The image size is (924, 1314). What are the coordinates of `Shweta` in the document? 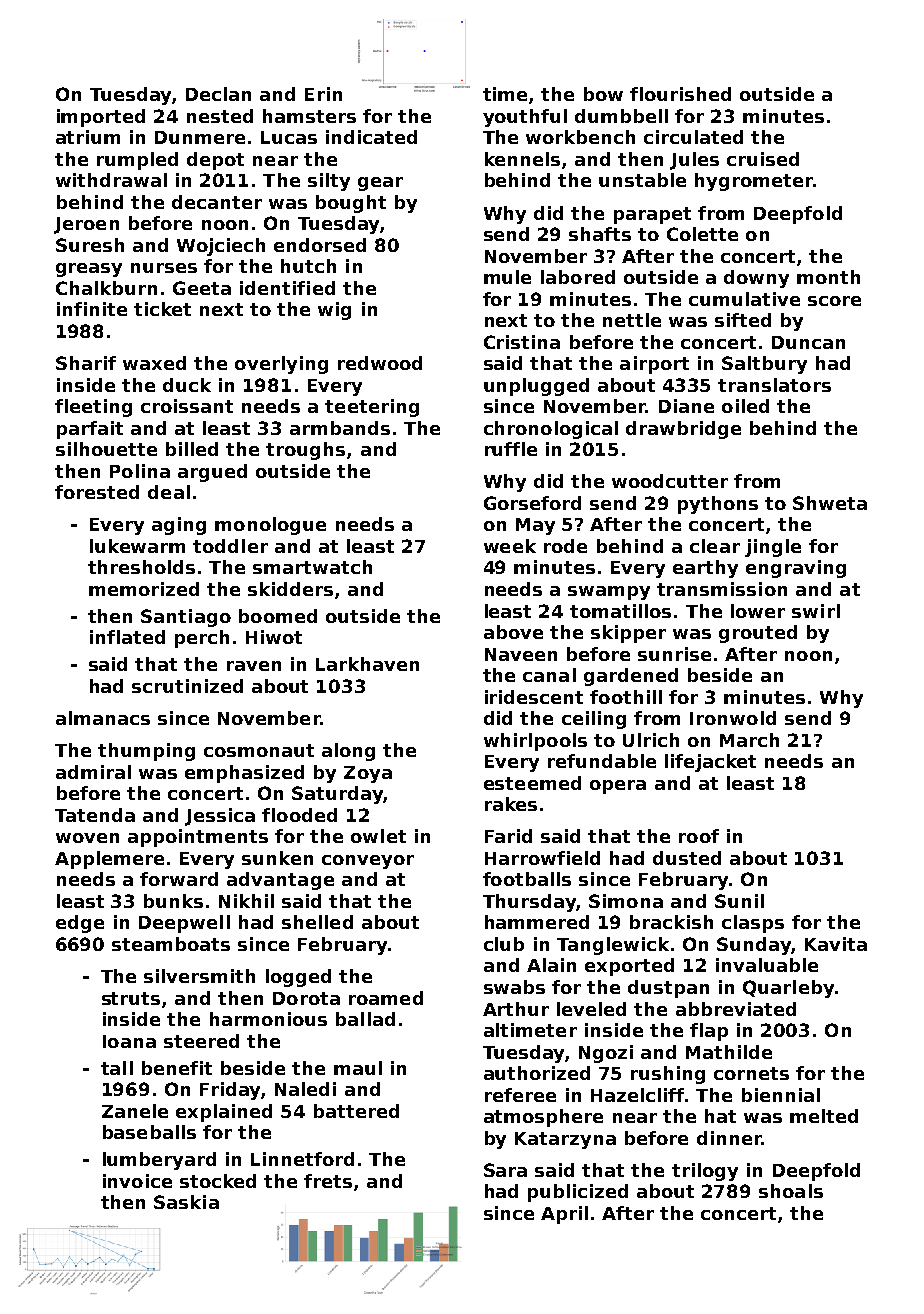 It's located at (830, 503).
